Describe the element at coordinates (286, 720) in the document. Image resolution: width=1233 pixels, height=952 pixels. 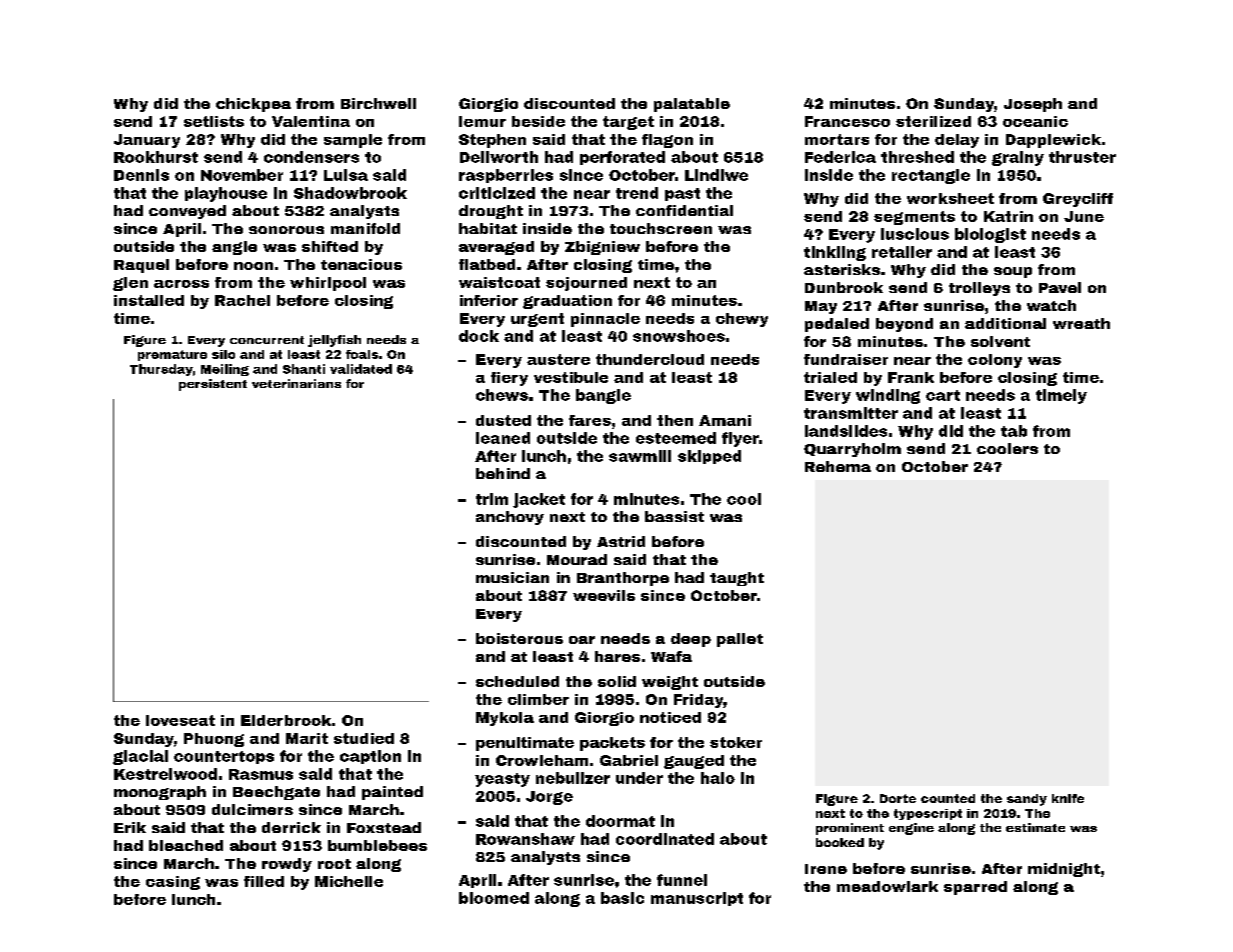
I see `Elderbrook` at that location.
